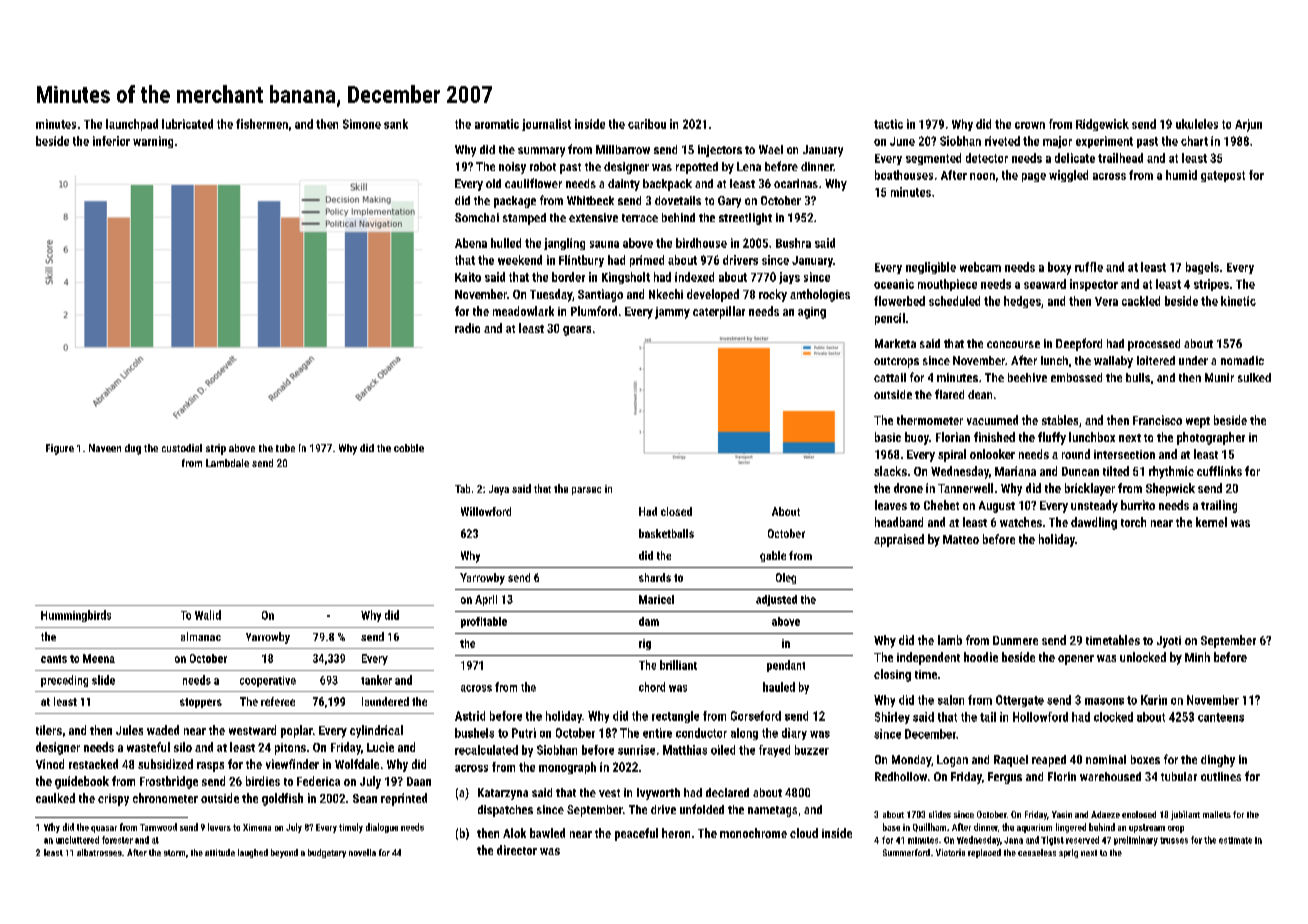  Describe the element at coordinates (1219, 471) in the page. I see `cufflinks` at that location.
